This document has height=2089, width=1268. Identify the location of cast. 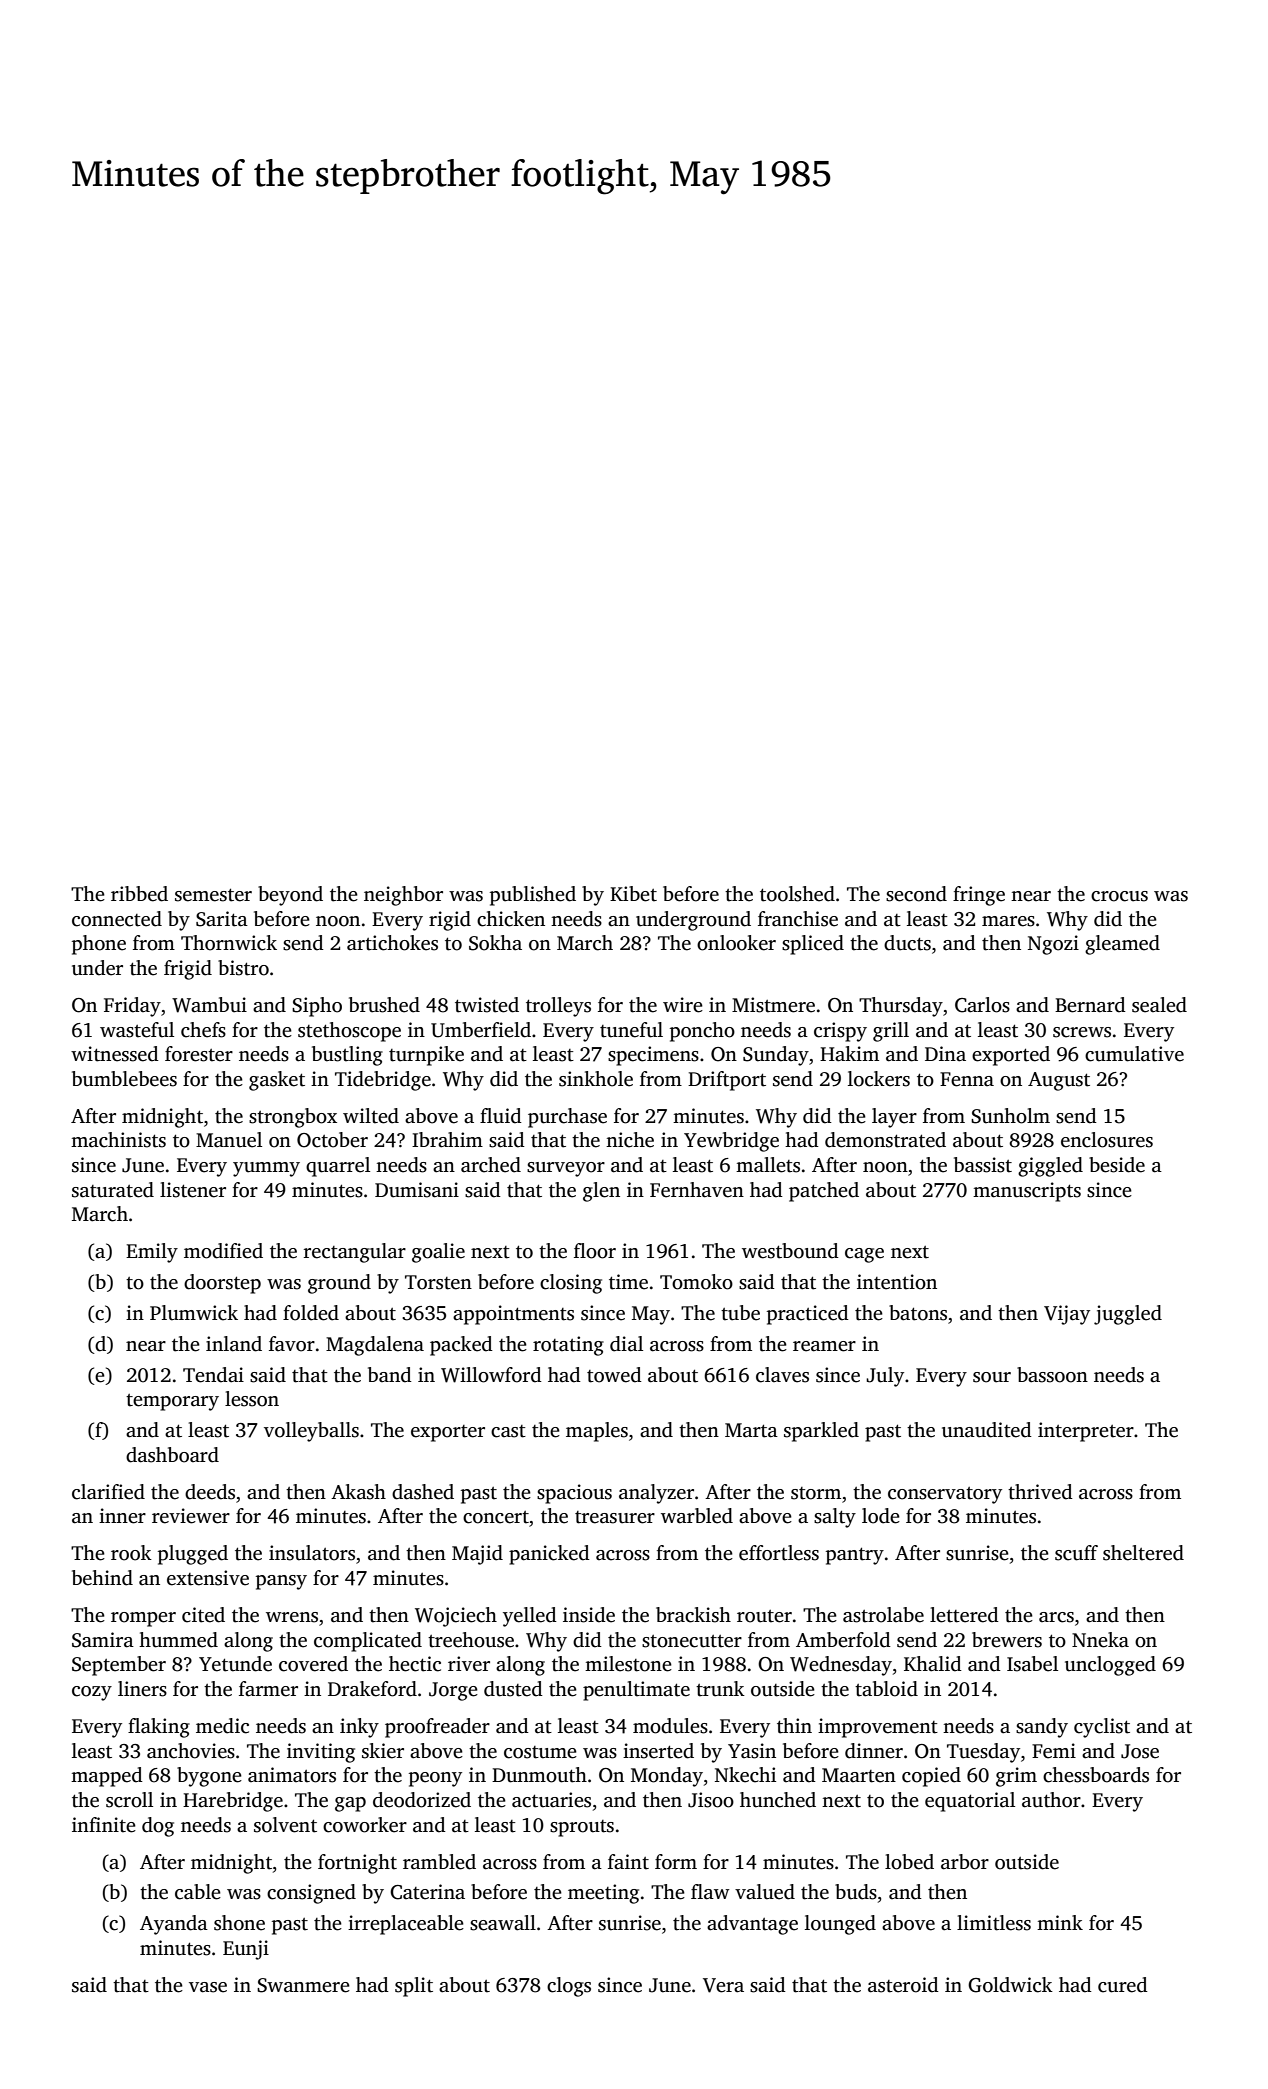
(508, 1431).
